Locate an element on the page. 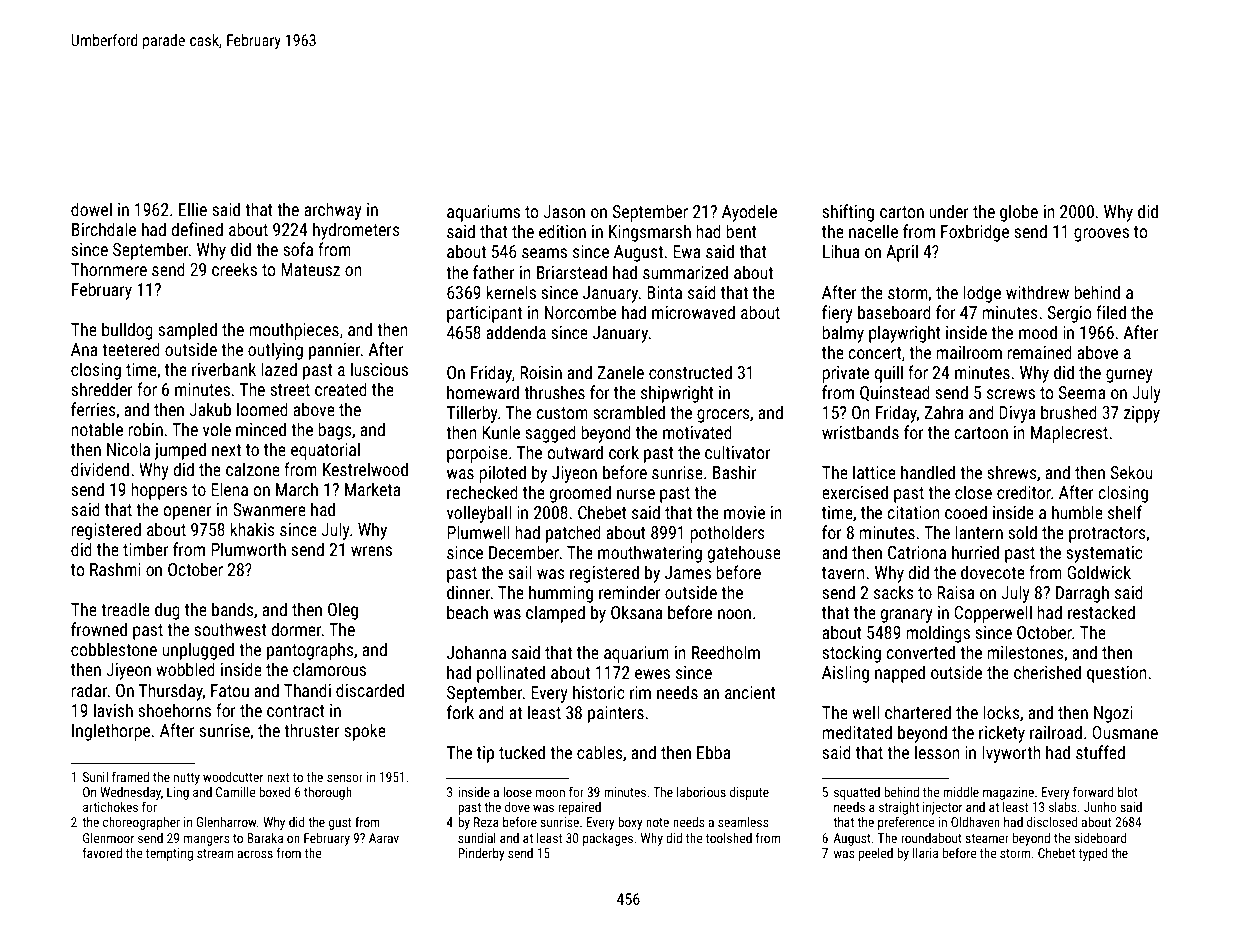  piloted is located at coordinates (502, 474).
